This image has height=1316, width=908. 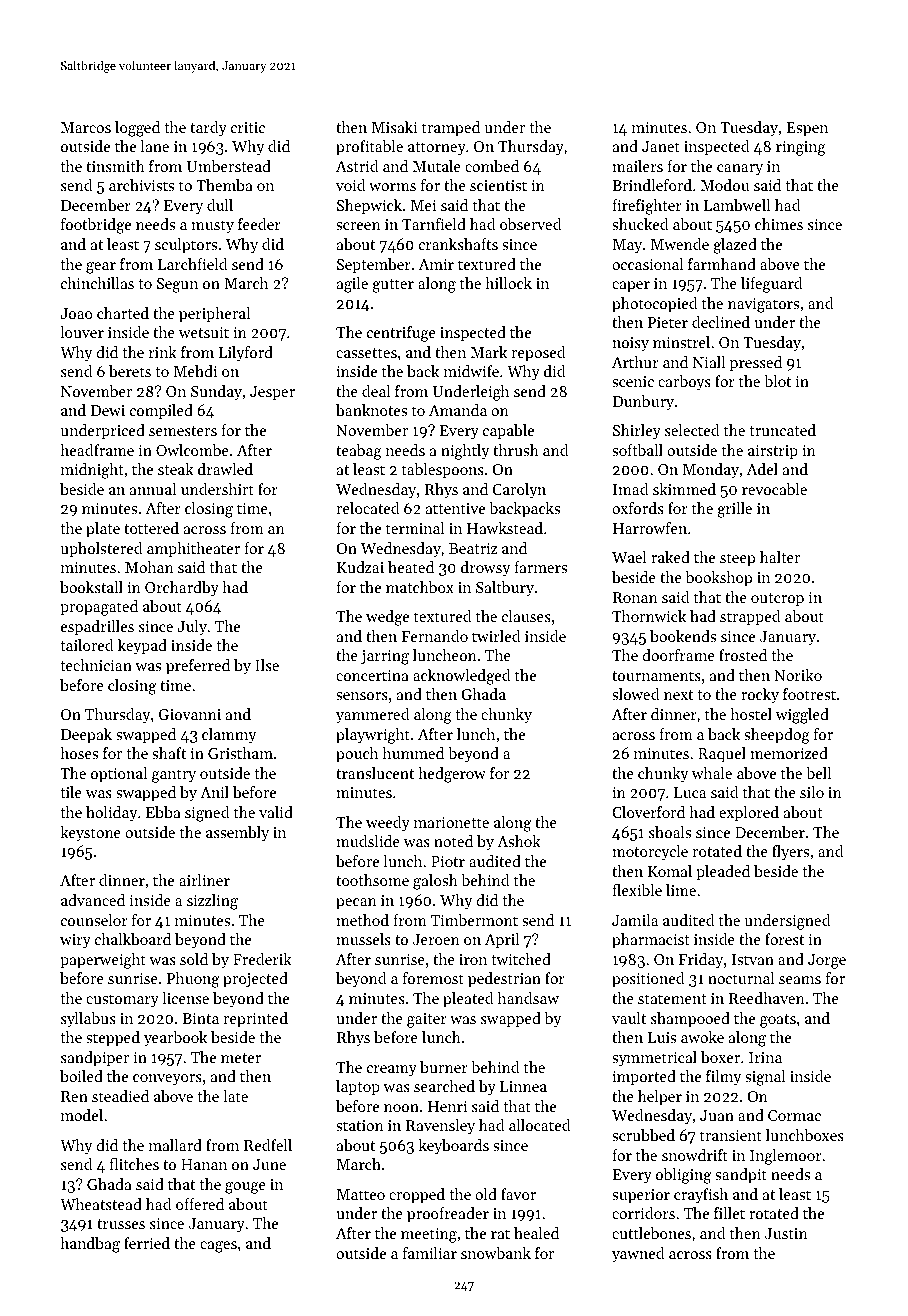 What do you see at coordinates (137, 129) in the image?
I see `logged` at bounding box center [137, 129].
